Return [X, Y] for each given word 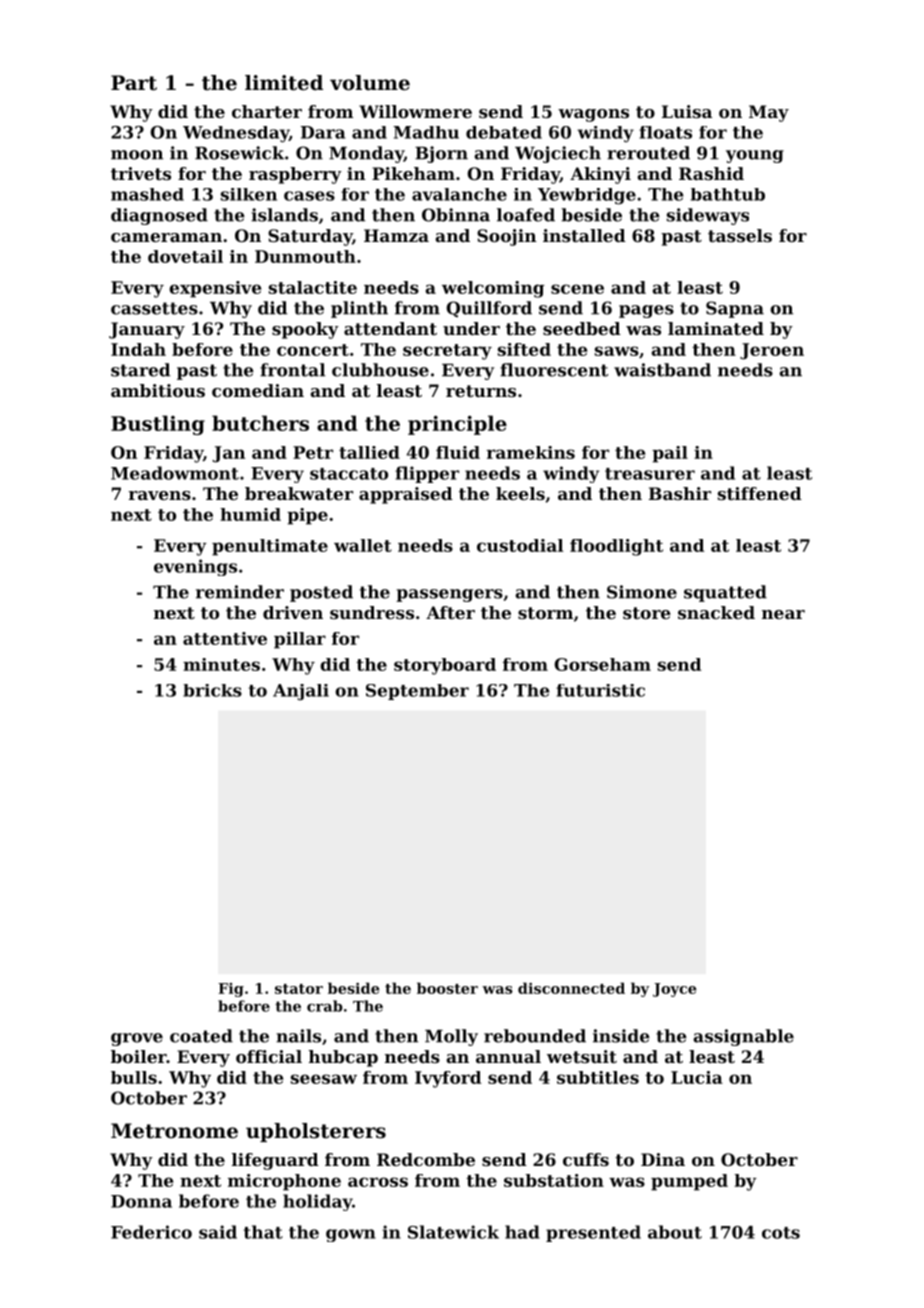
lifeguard [275, 1161]
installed [584, 235]
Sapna [735, 309]
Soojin [507, 237]
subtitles [598, 1077]
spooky [305, 330]
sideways [708, 216]
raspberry [295, 175]
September [417, 692]
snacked [716, 612]
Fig [231, 990]
